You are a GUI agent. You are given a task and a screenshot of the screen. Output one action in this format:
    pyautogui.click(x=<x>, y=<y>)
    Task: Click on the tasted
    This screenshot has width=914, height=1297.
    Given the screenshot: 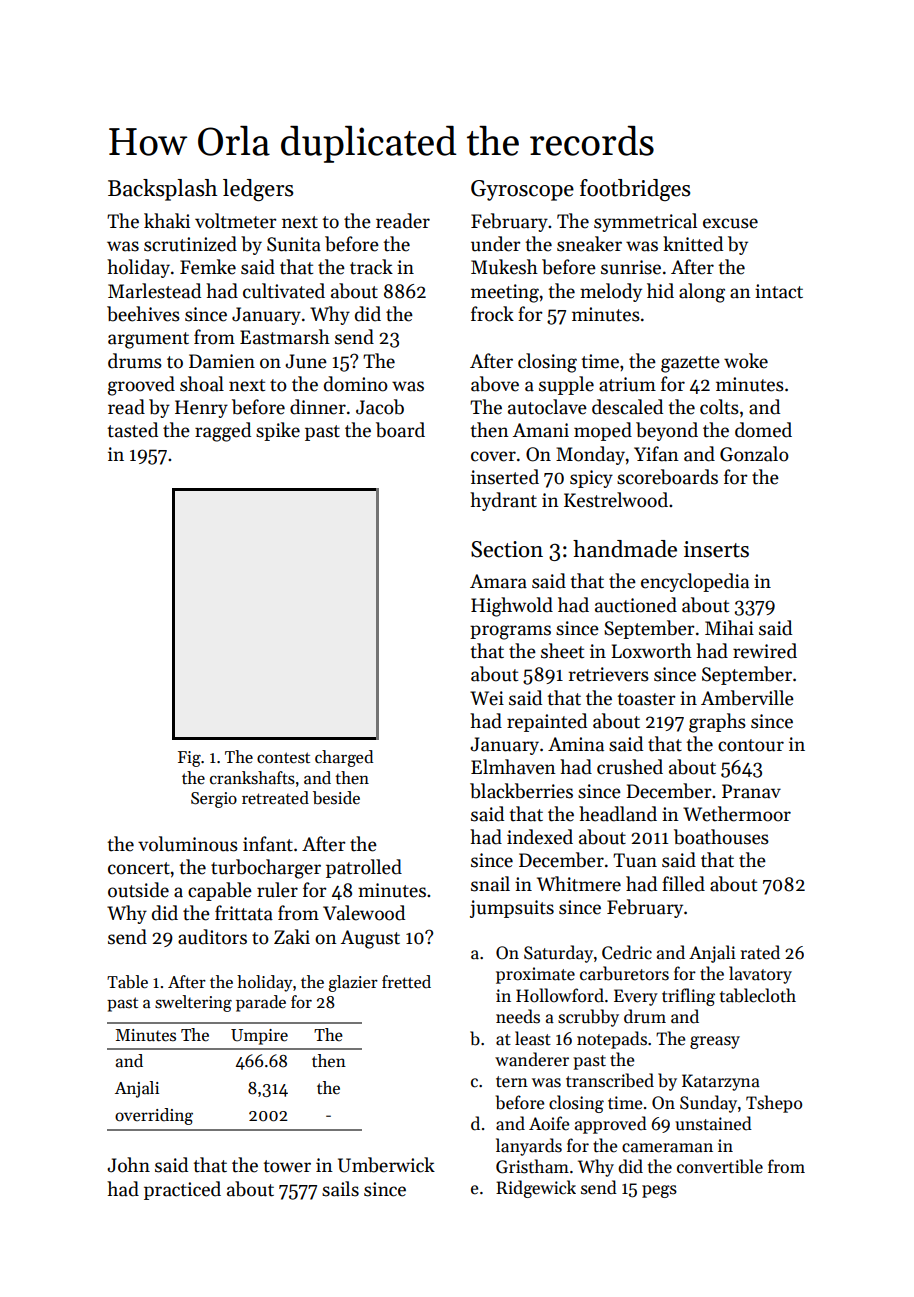 What is the action you would take?
    pyautogui.click(x=132, y=430)
